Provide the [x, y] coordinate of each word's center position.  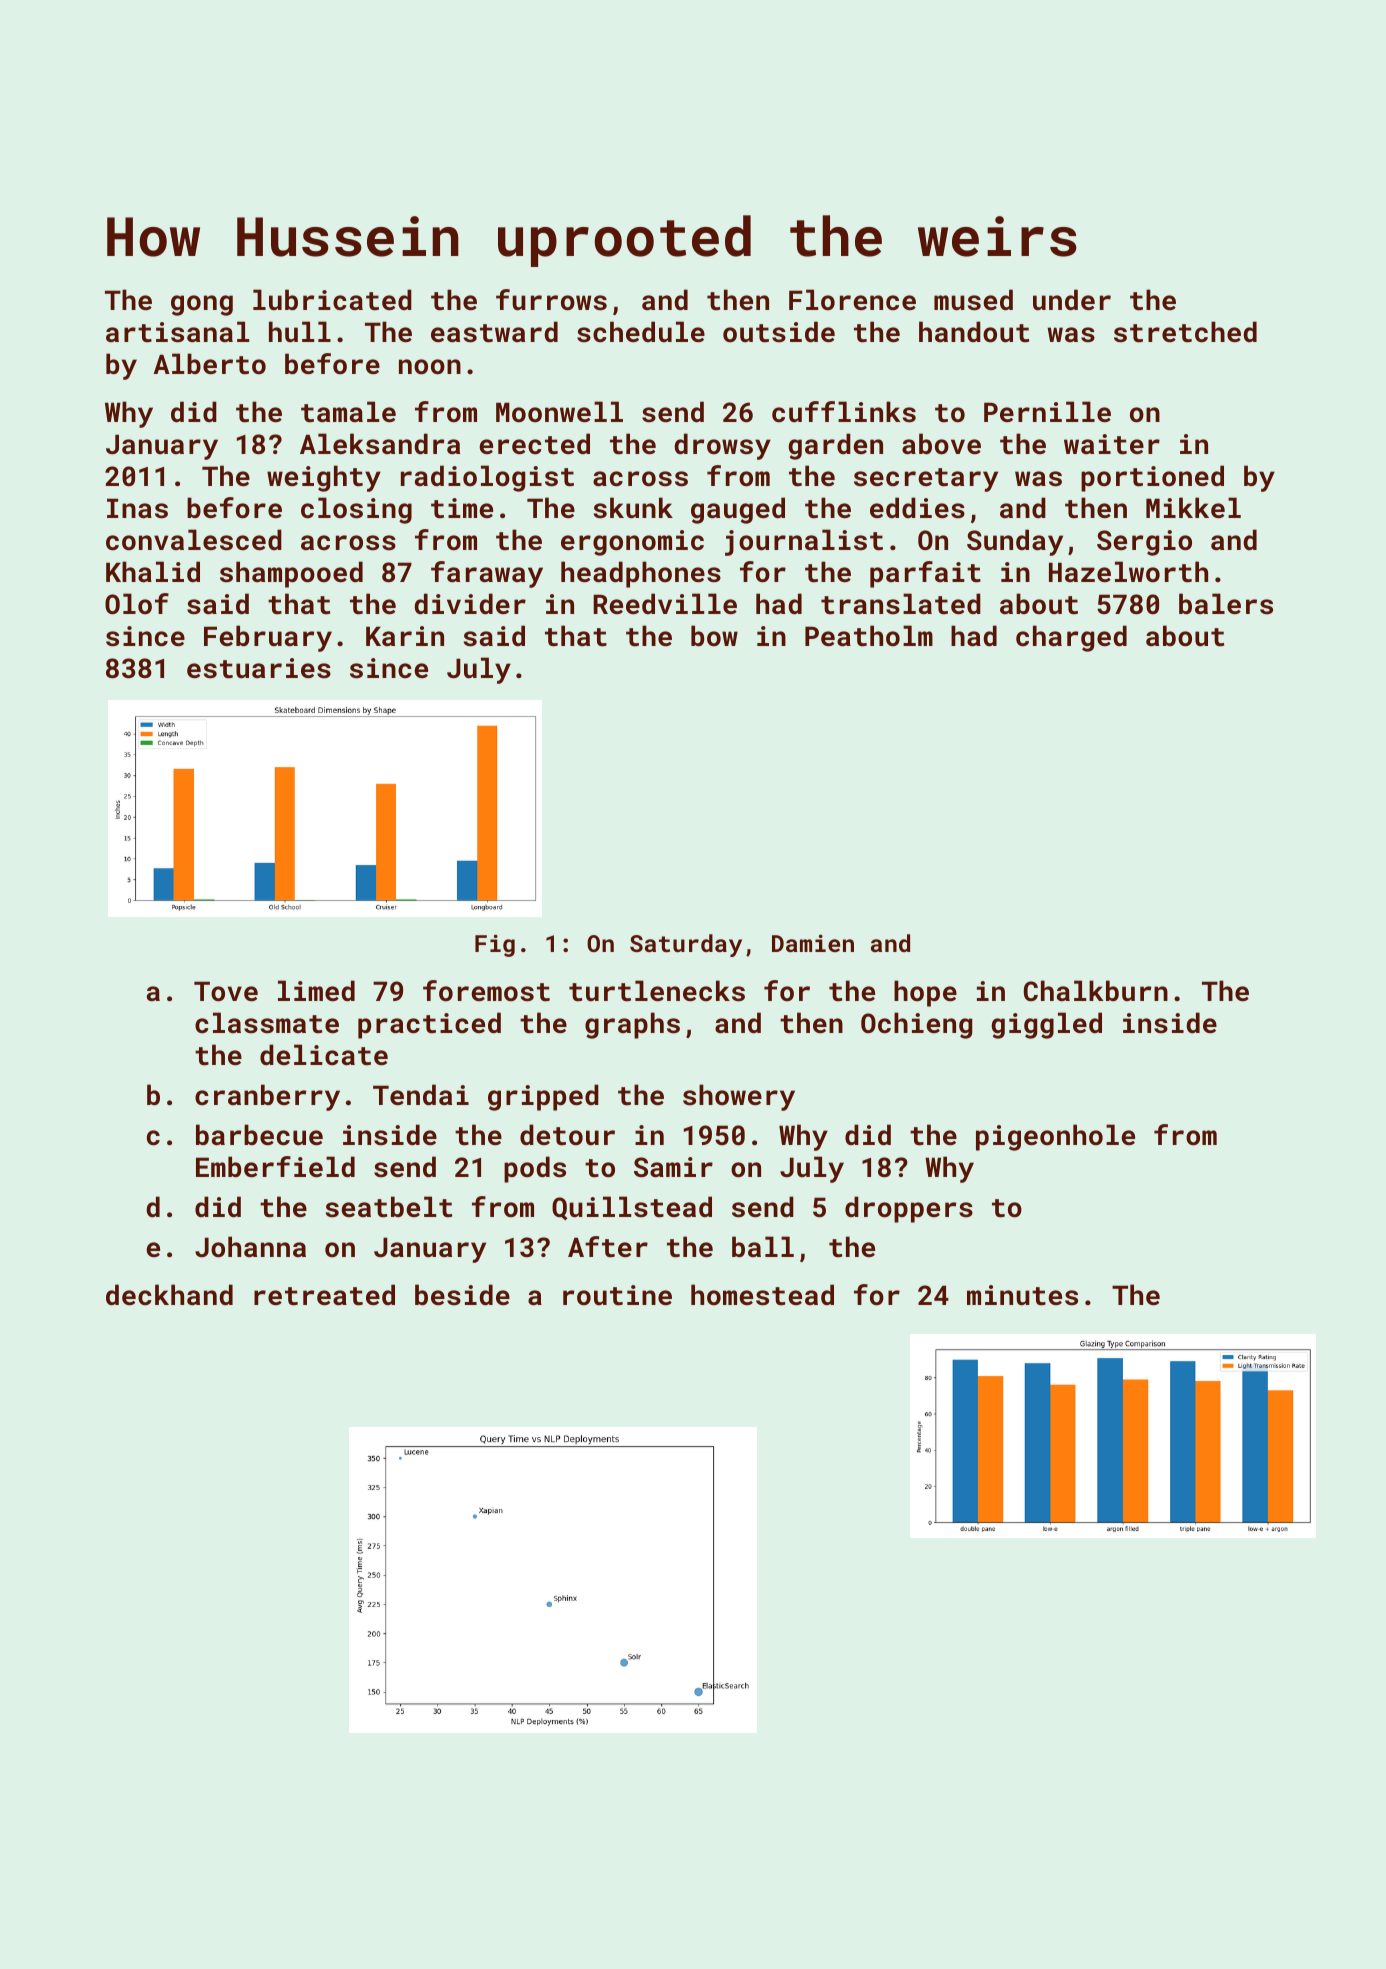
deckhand [169, 1295]
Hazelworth [1128, 572]
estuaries [259, 668]
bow [714, 635]
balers [1226, 604]
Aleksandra [380, 444]
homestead [762, 1295]
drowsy [722, 446]
